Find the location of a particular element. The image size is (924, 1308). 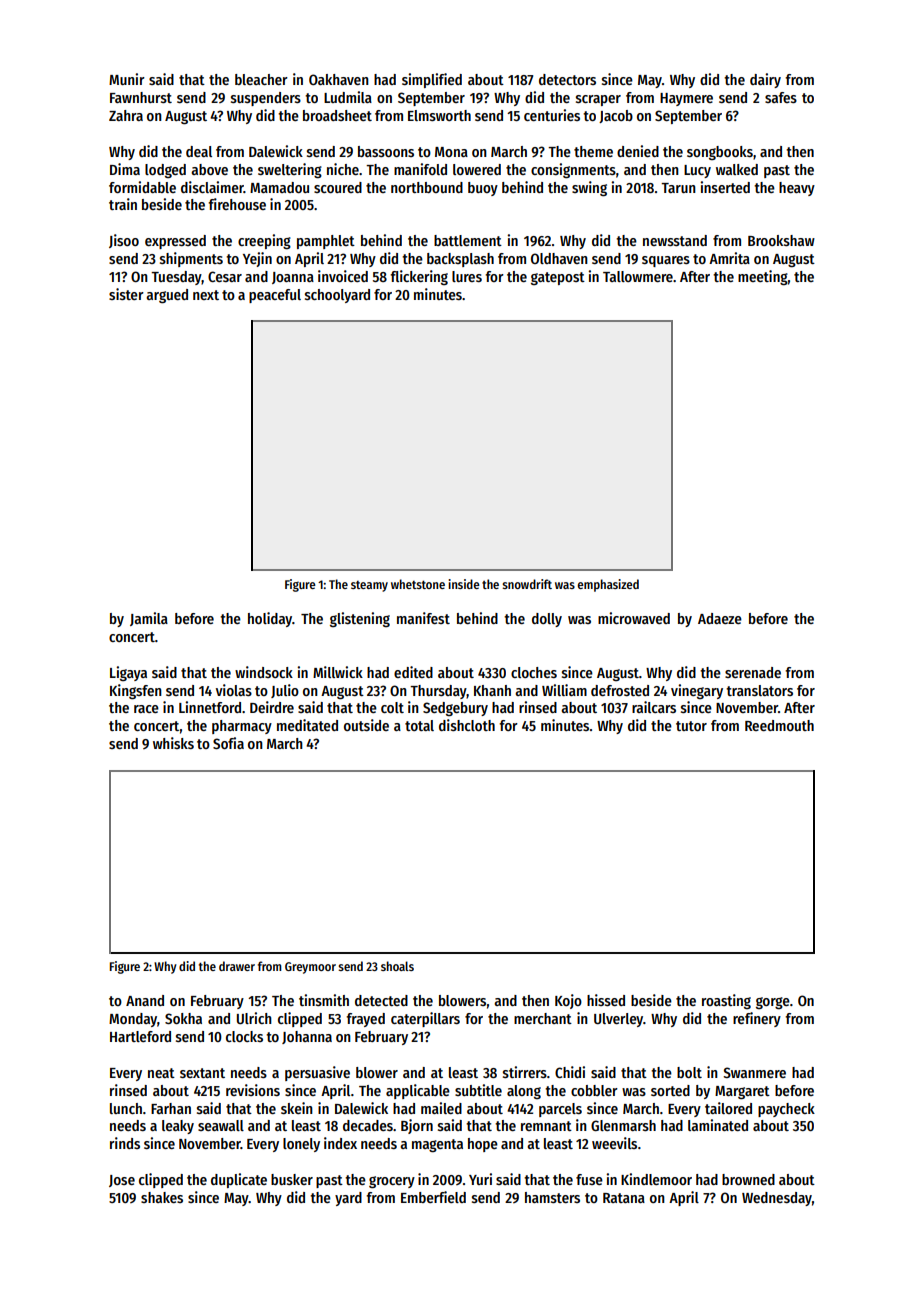

Emberfield is located at coordinates (433, 1197).
